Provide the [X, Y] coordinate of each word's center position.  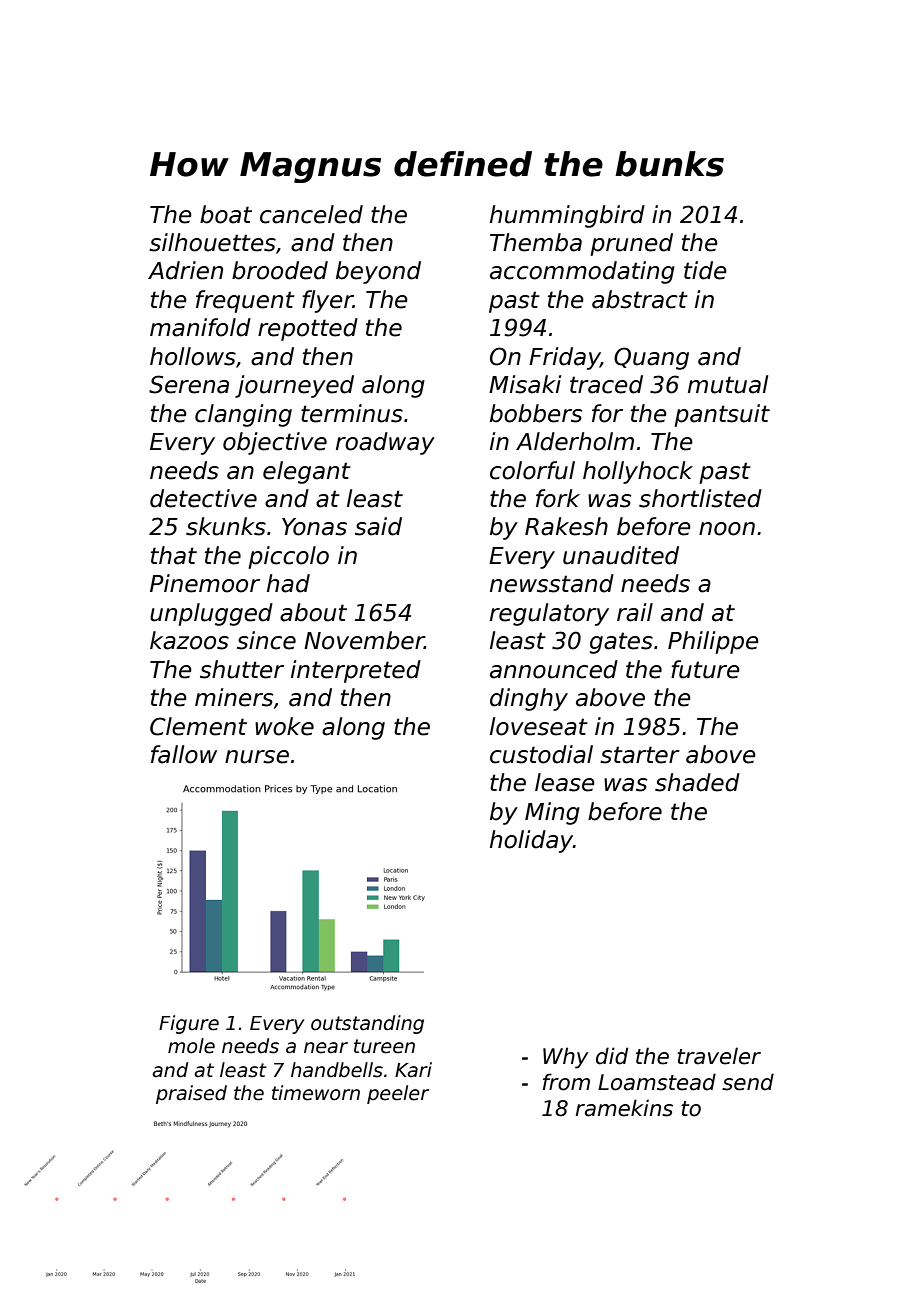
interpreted [356, 671]
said [378, 526]
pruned [631, 244]
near [326, 1048]
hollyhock [638, 472]
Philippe [713, 642]
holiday [531, 841]
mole [191, 1046]
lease [565, 782]
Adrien [185, 270]
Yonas [314, 527]
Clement [198, 726]
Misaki [525, 384]
